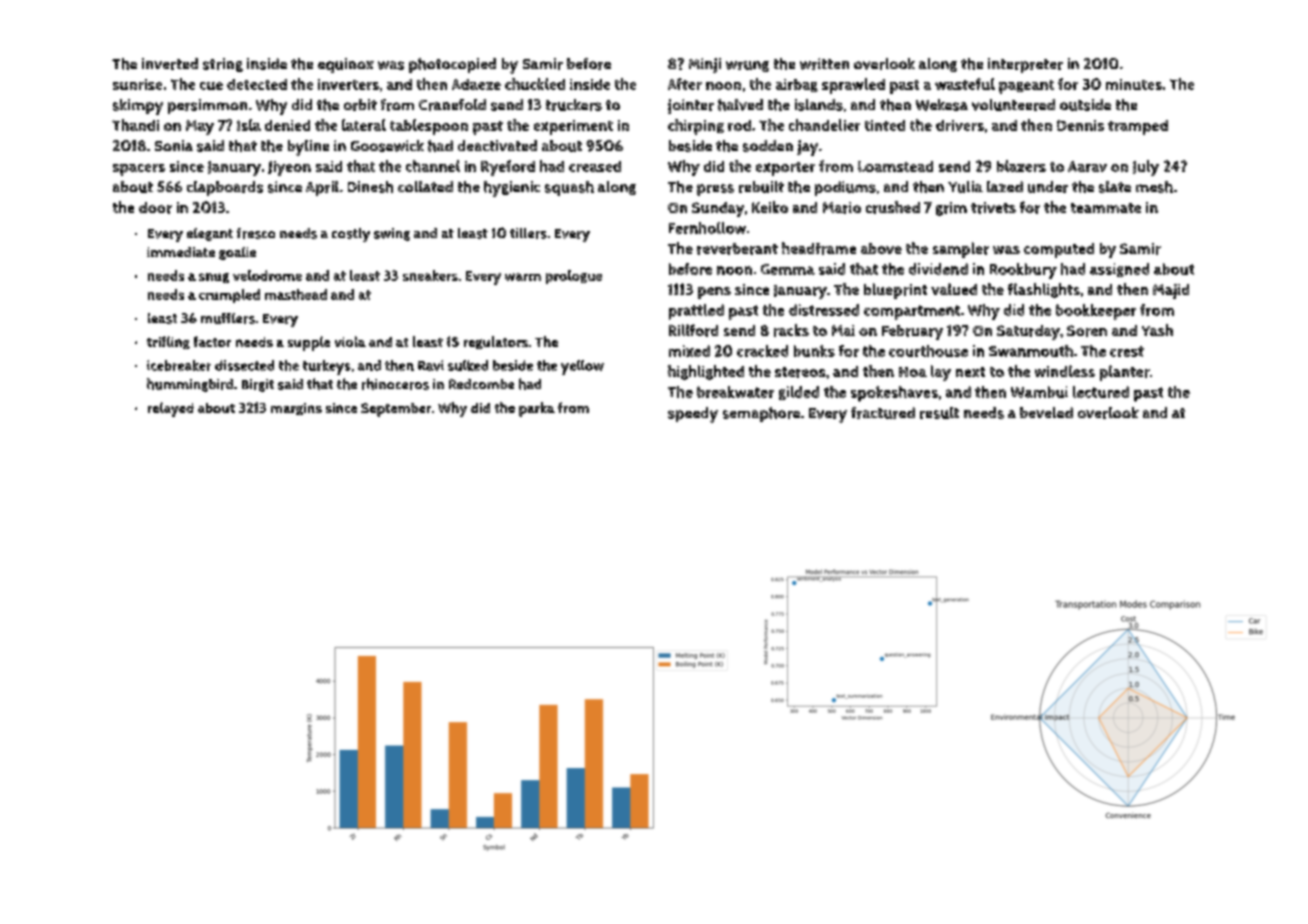 This screenshot has width=1308, height=924. I want to click on relayed, so click(171, 409).
